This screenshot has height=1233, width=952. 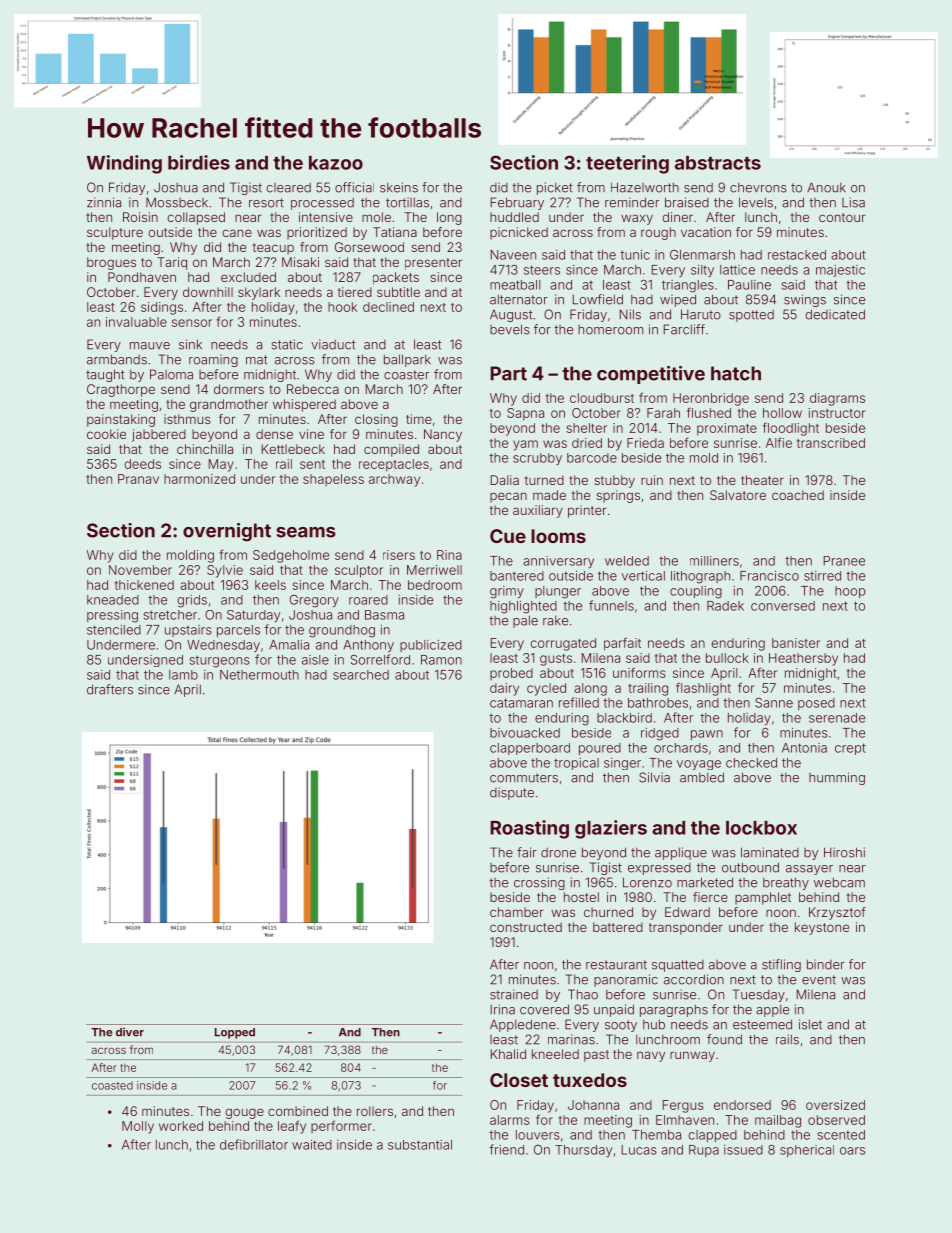 What do you see at coordinates (837, 399) in the screenshot?
I see `diagrams` at bounding box center [837, 399].
